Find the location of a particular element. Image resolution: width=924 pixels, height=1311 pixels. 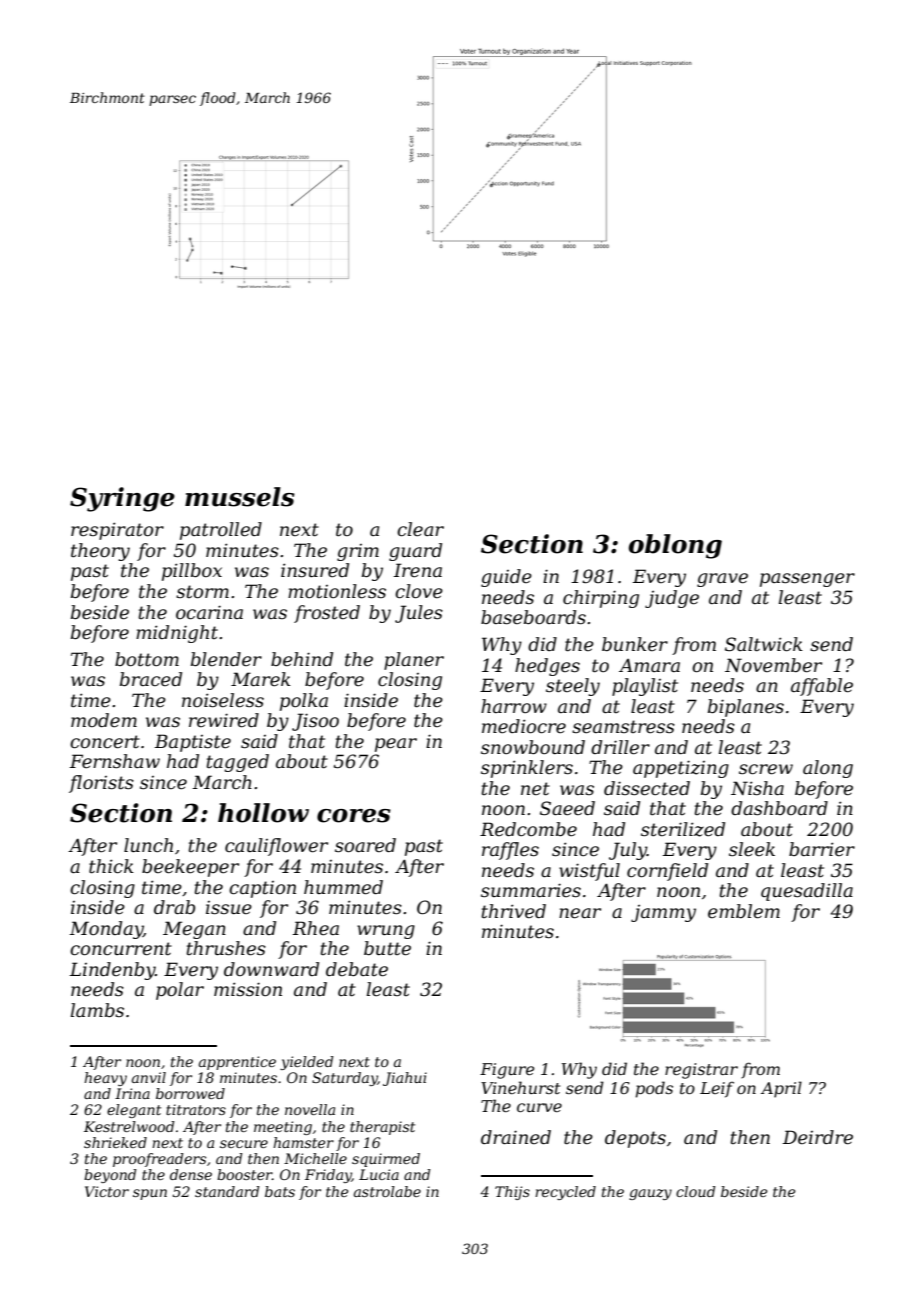

mission is located at coordinates (248, 989).
